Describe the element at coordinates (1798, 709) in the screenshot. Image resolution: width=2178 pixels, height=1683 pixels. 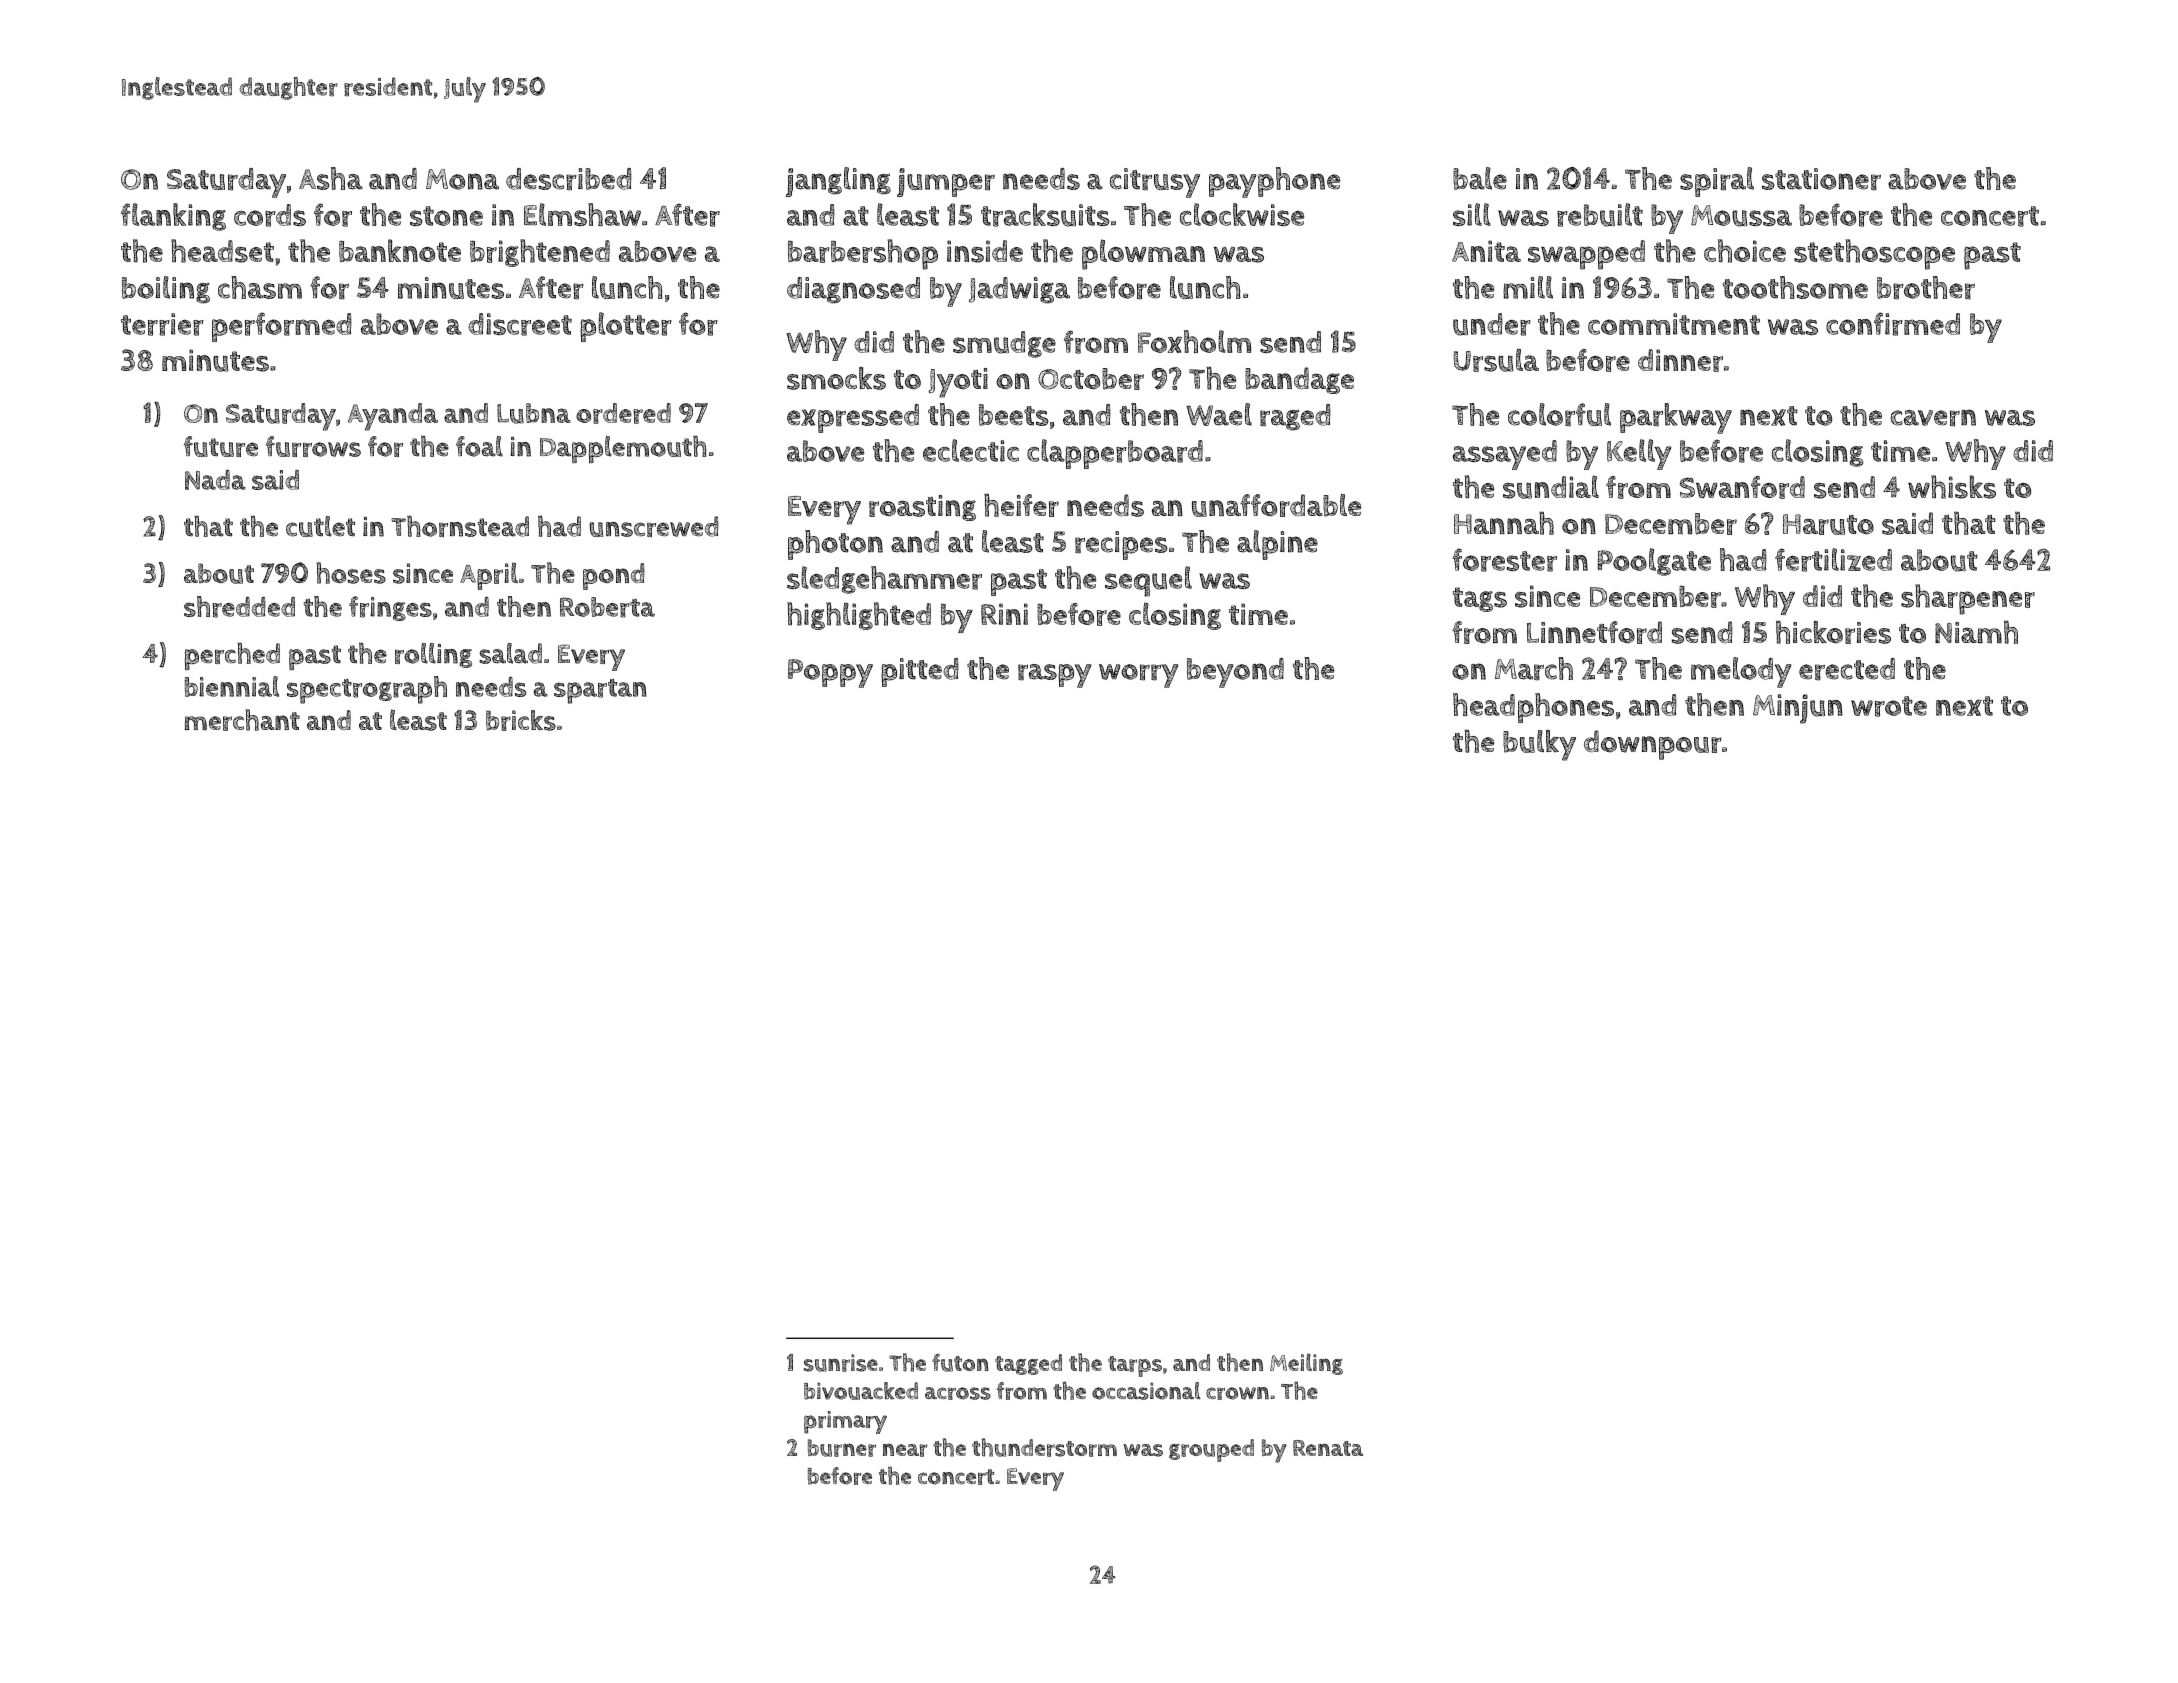
I see `Minjun` at that location.
